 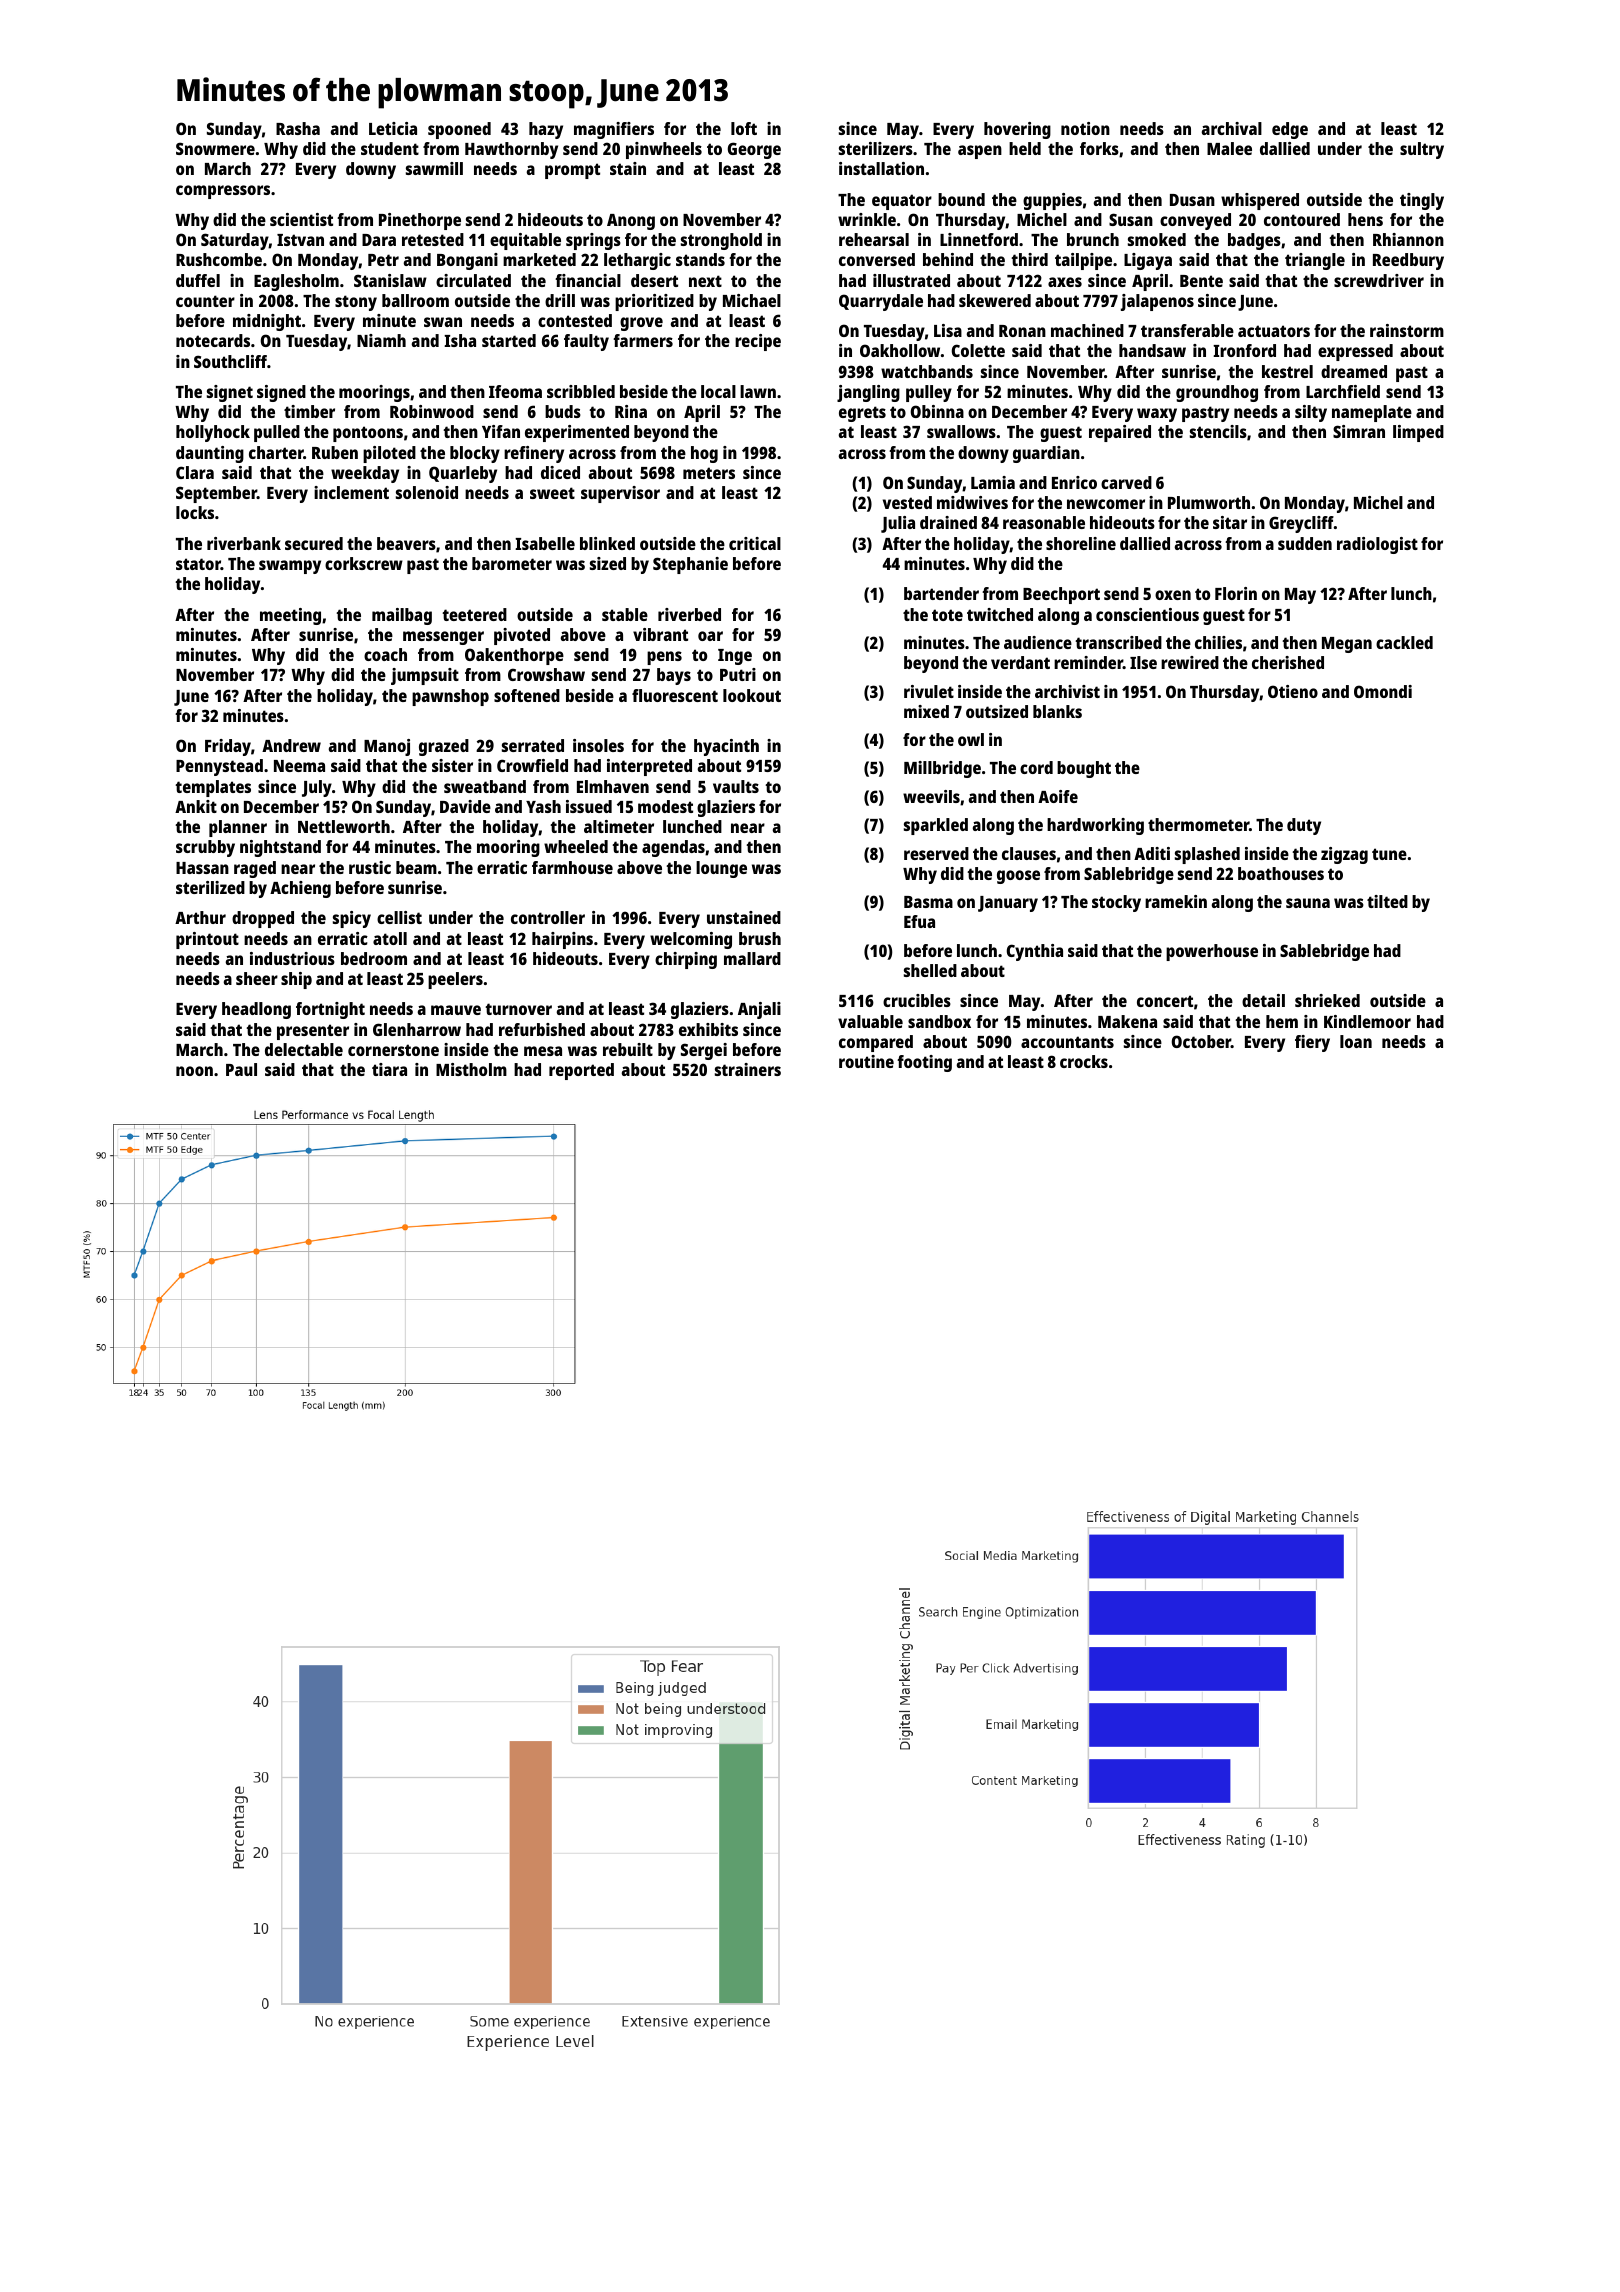 What do you see at coordinates (1067, 691) in the screenshot?
I see `archivist` at bounding box center [1067, 691].
